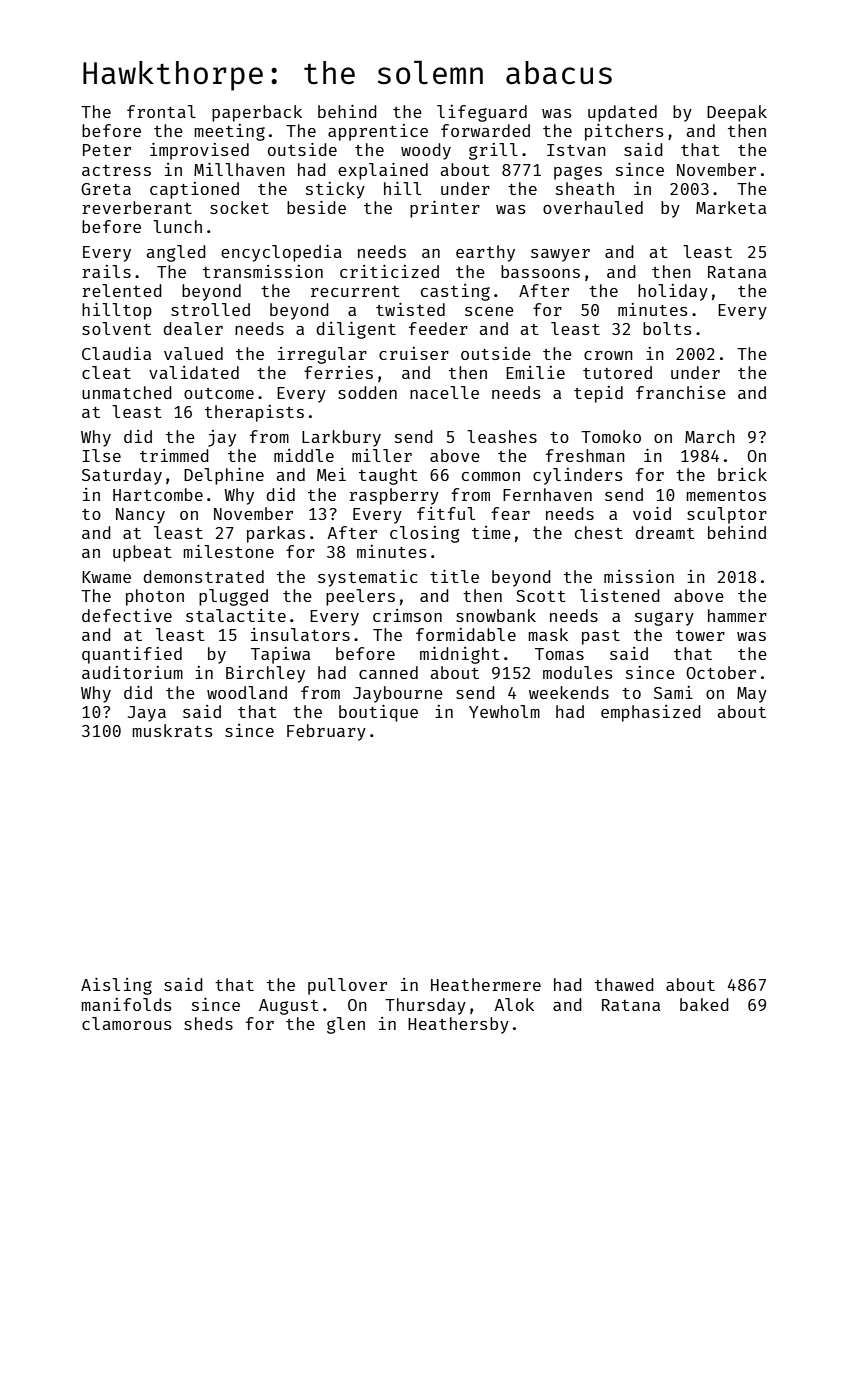 Image resolution: width=849 pixels, height=1400 pixels. What do you see at coordinates (326, 732) in the page?
I see `February` at bounding box center [326, 732].
